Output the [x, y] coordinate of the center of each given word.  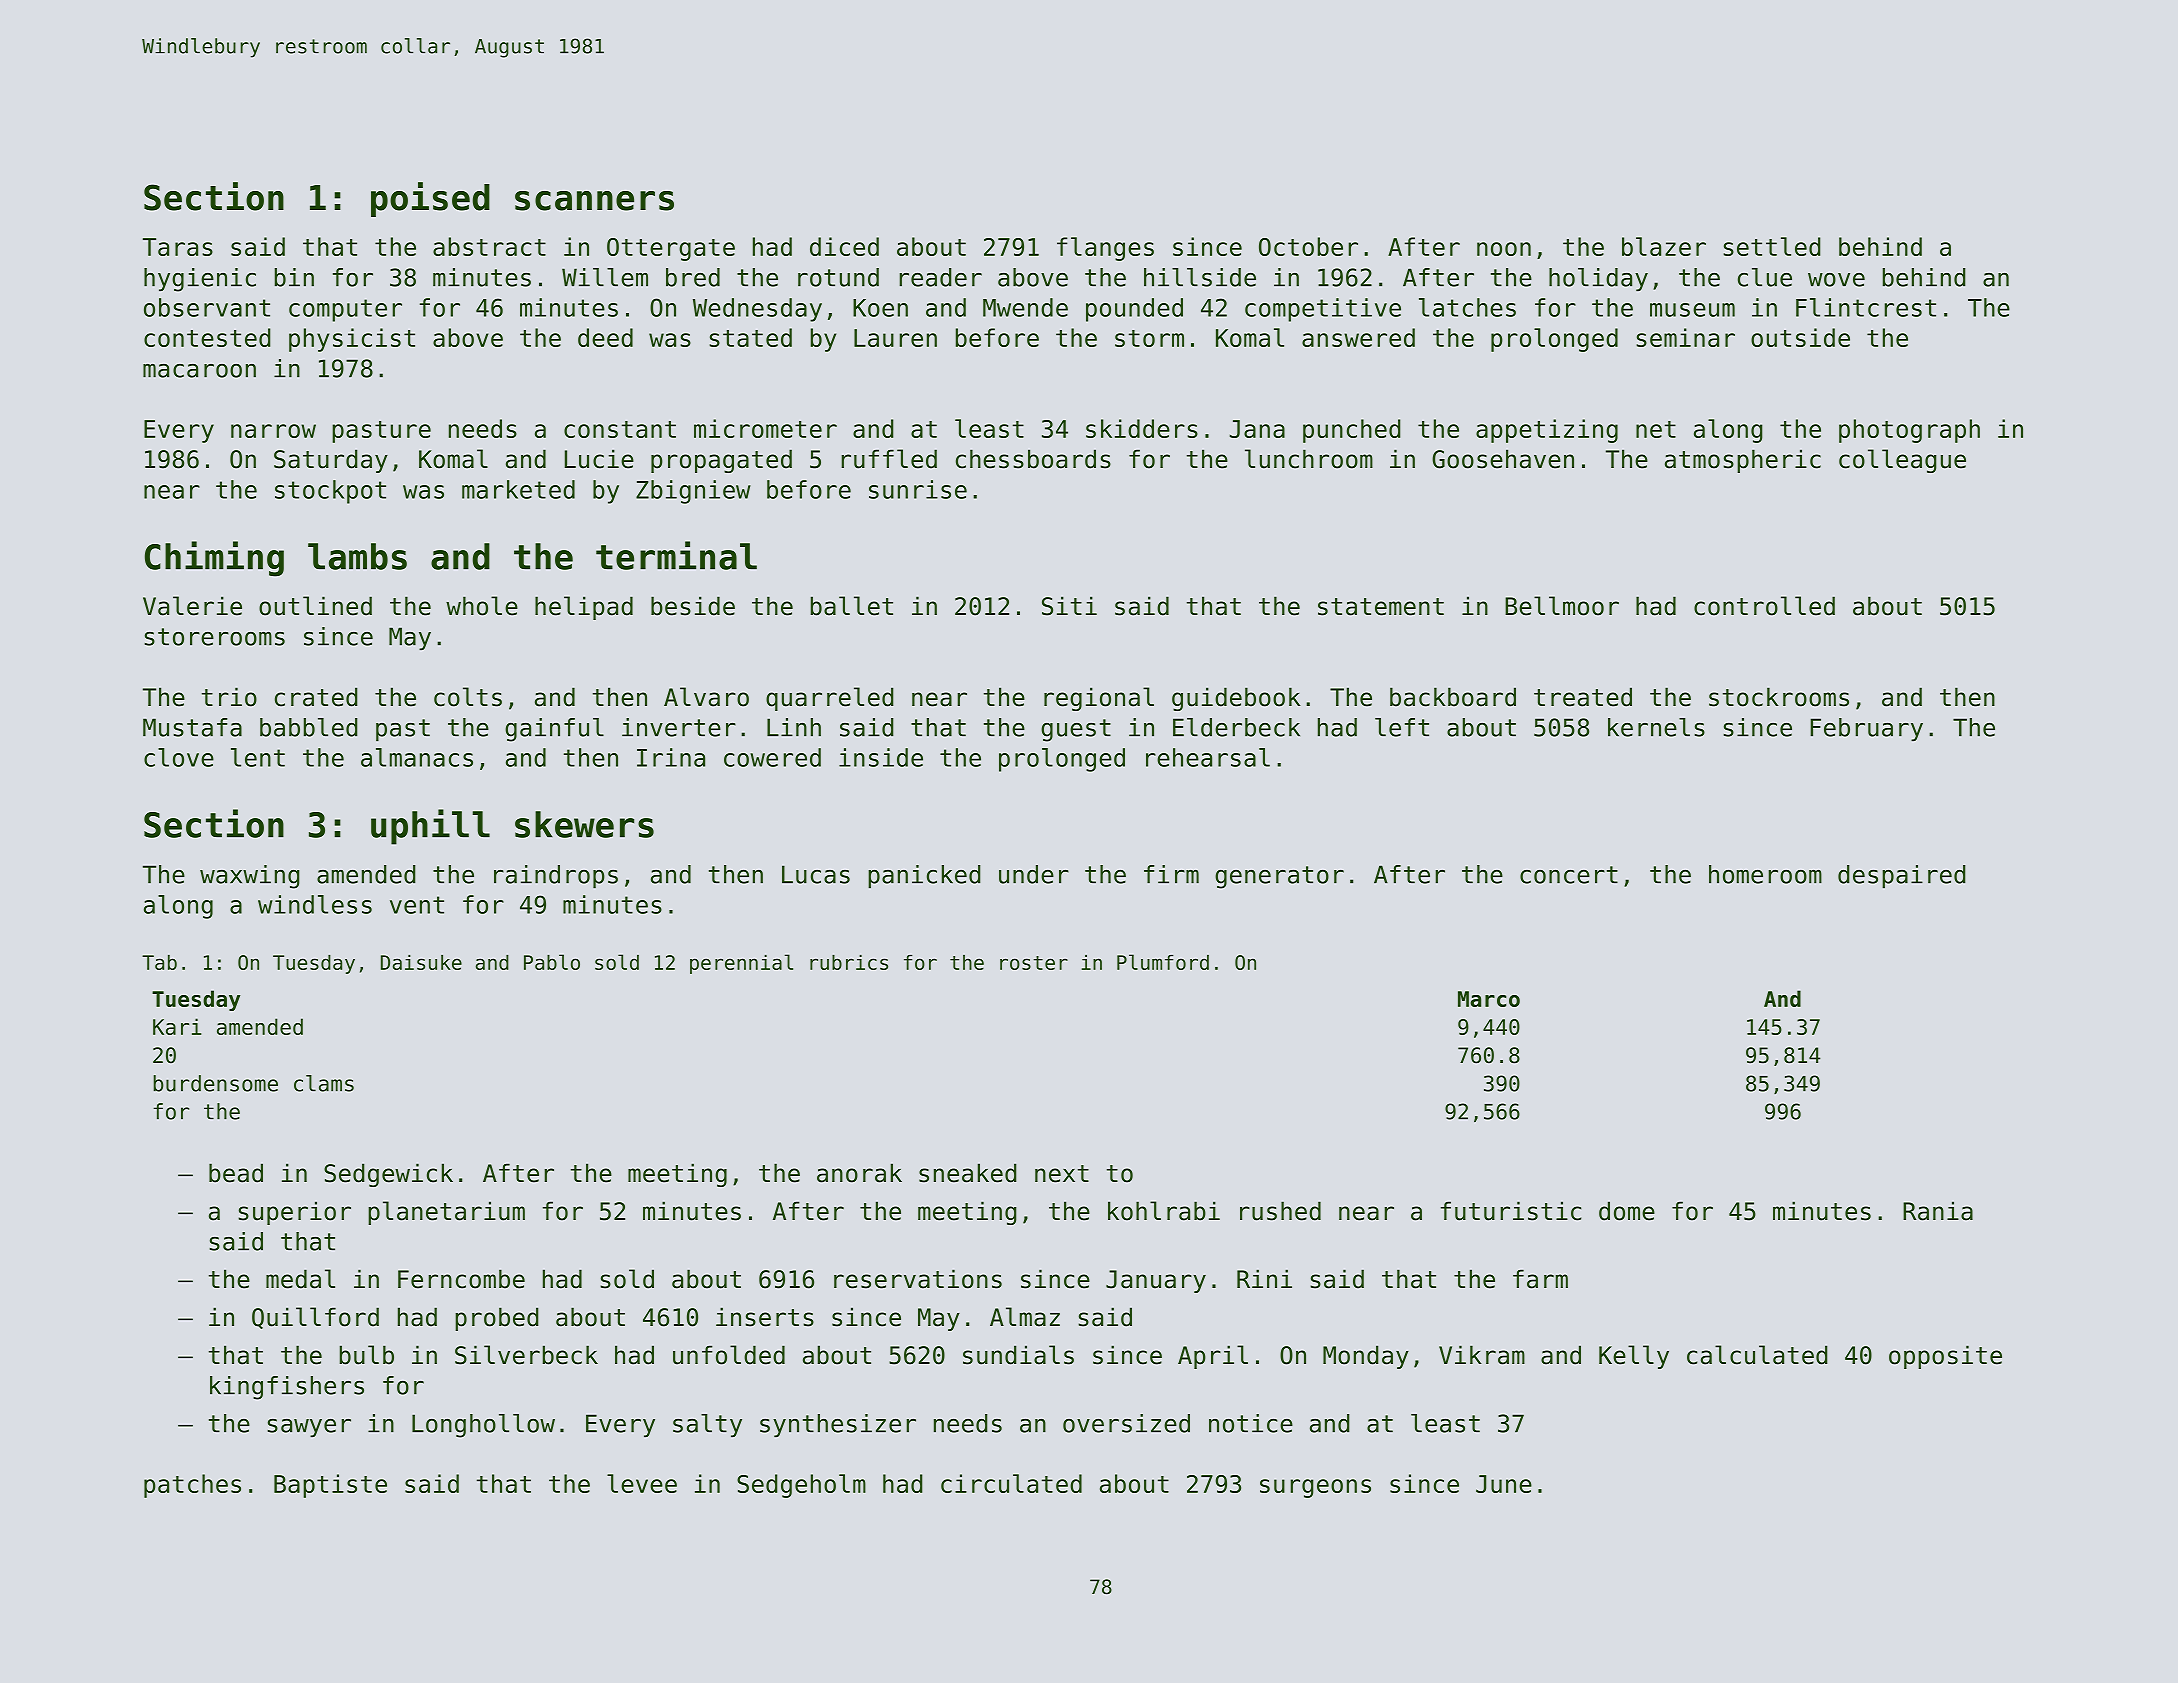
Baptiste [330, 1486]
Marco [1489, 999]
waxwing [249, 877]
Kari [177, 1026]
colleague [1902, 461]
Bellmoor [1562, 606]
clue [1765, 277]
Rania [1938, 1211]
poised [430, 199]
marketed [518, 489]
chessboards [1033, 459]
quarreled [829, 699]
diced [844, 246]
